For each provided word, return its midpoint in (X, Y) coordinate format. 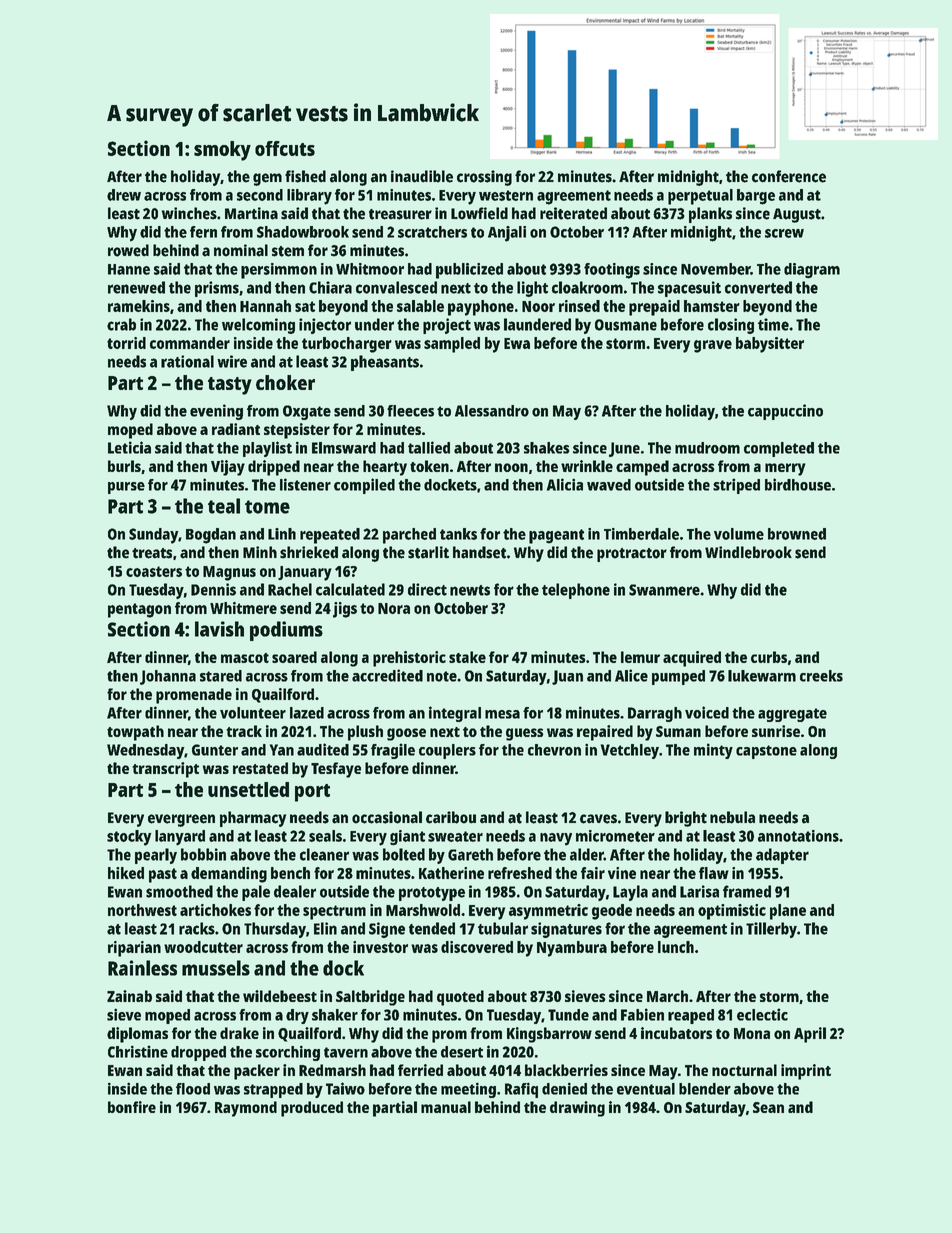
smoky (222, 151)
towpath (135, 733)
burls (124, 466)
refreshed (520, 873)
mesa (502, 714)
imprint (806, 1072)
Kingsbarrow (549, 1035)
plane (788, 912)
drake (239, 1033)
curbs (769, 657)
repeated (330, 536)
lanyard (180, 838)
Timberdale (641, 534)
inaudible (422, 176)
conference (789, 176)
